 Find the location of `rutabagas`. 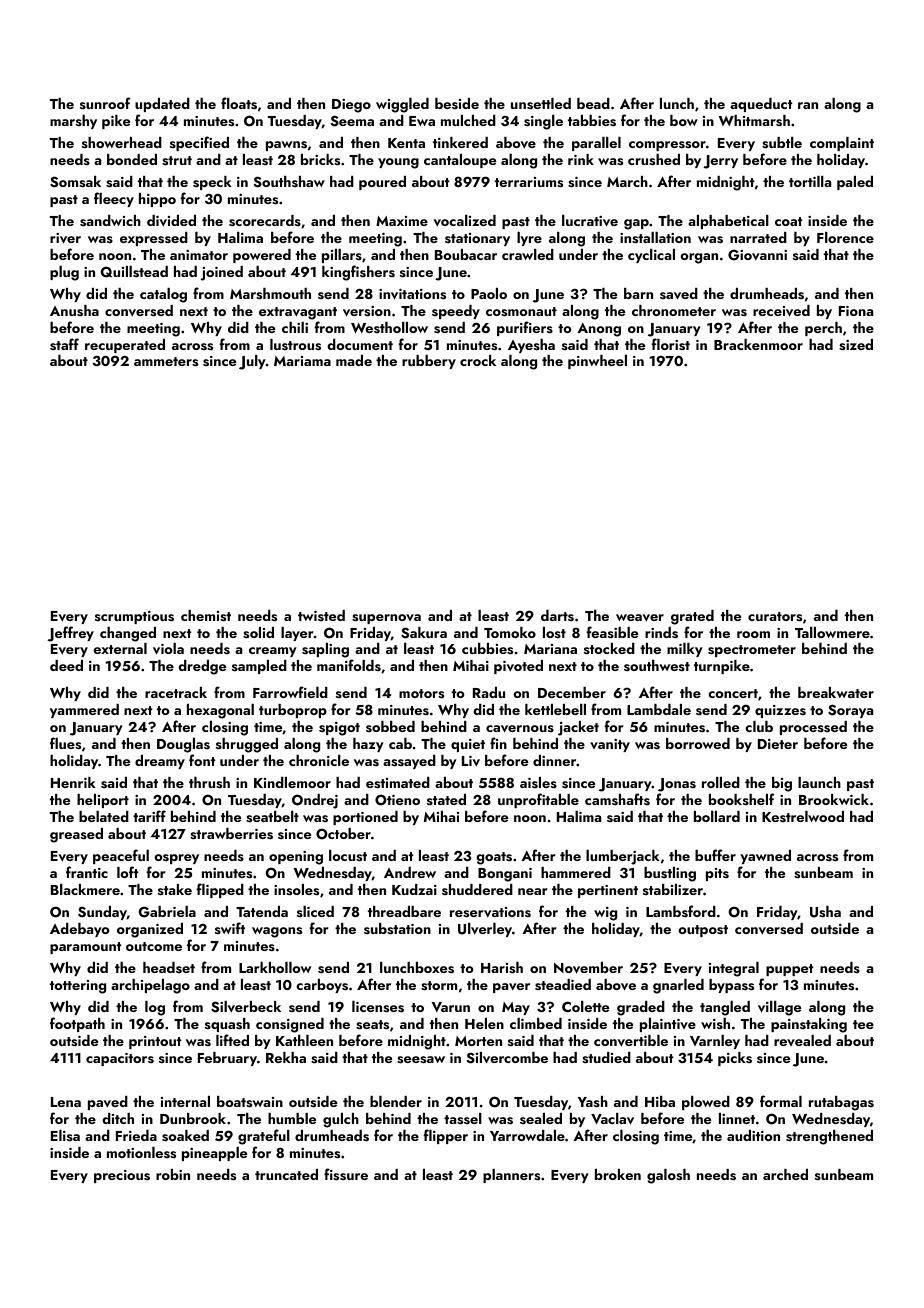

rutabagas is located at coordinates (841, 1103).
